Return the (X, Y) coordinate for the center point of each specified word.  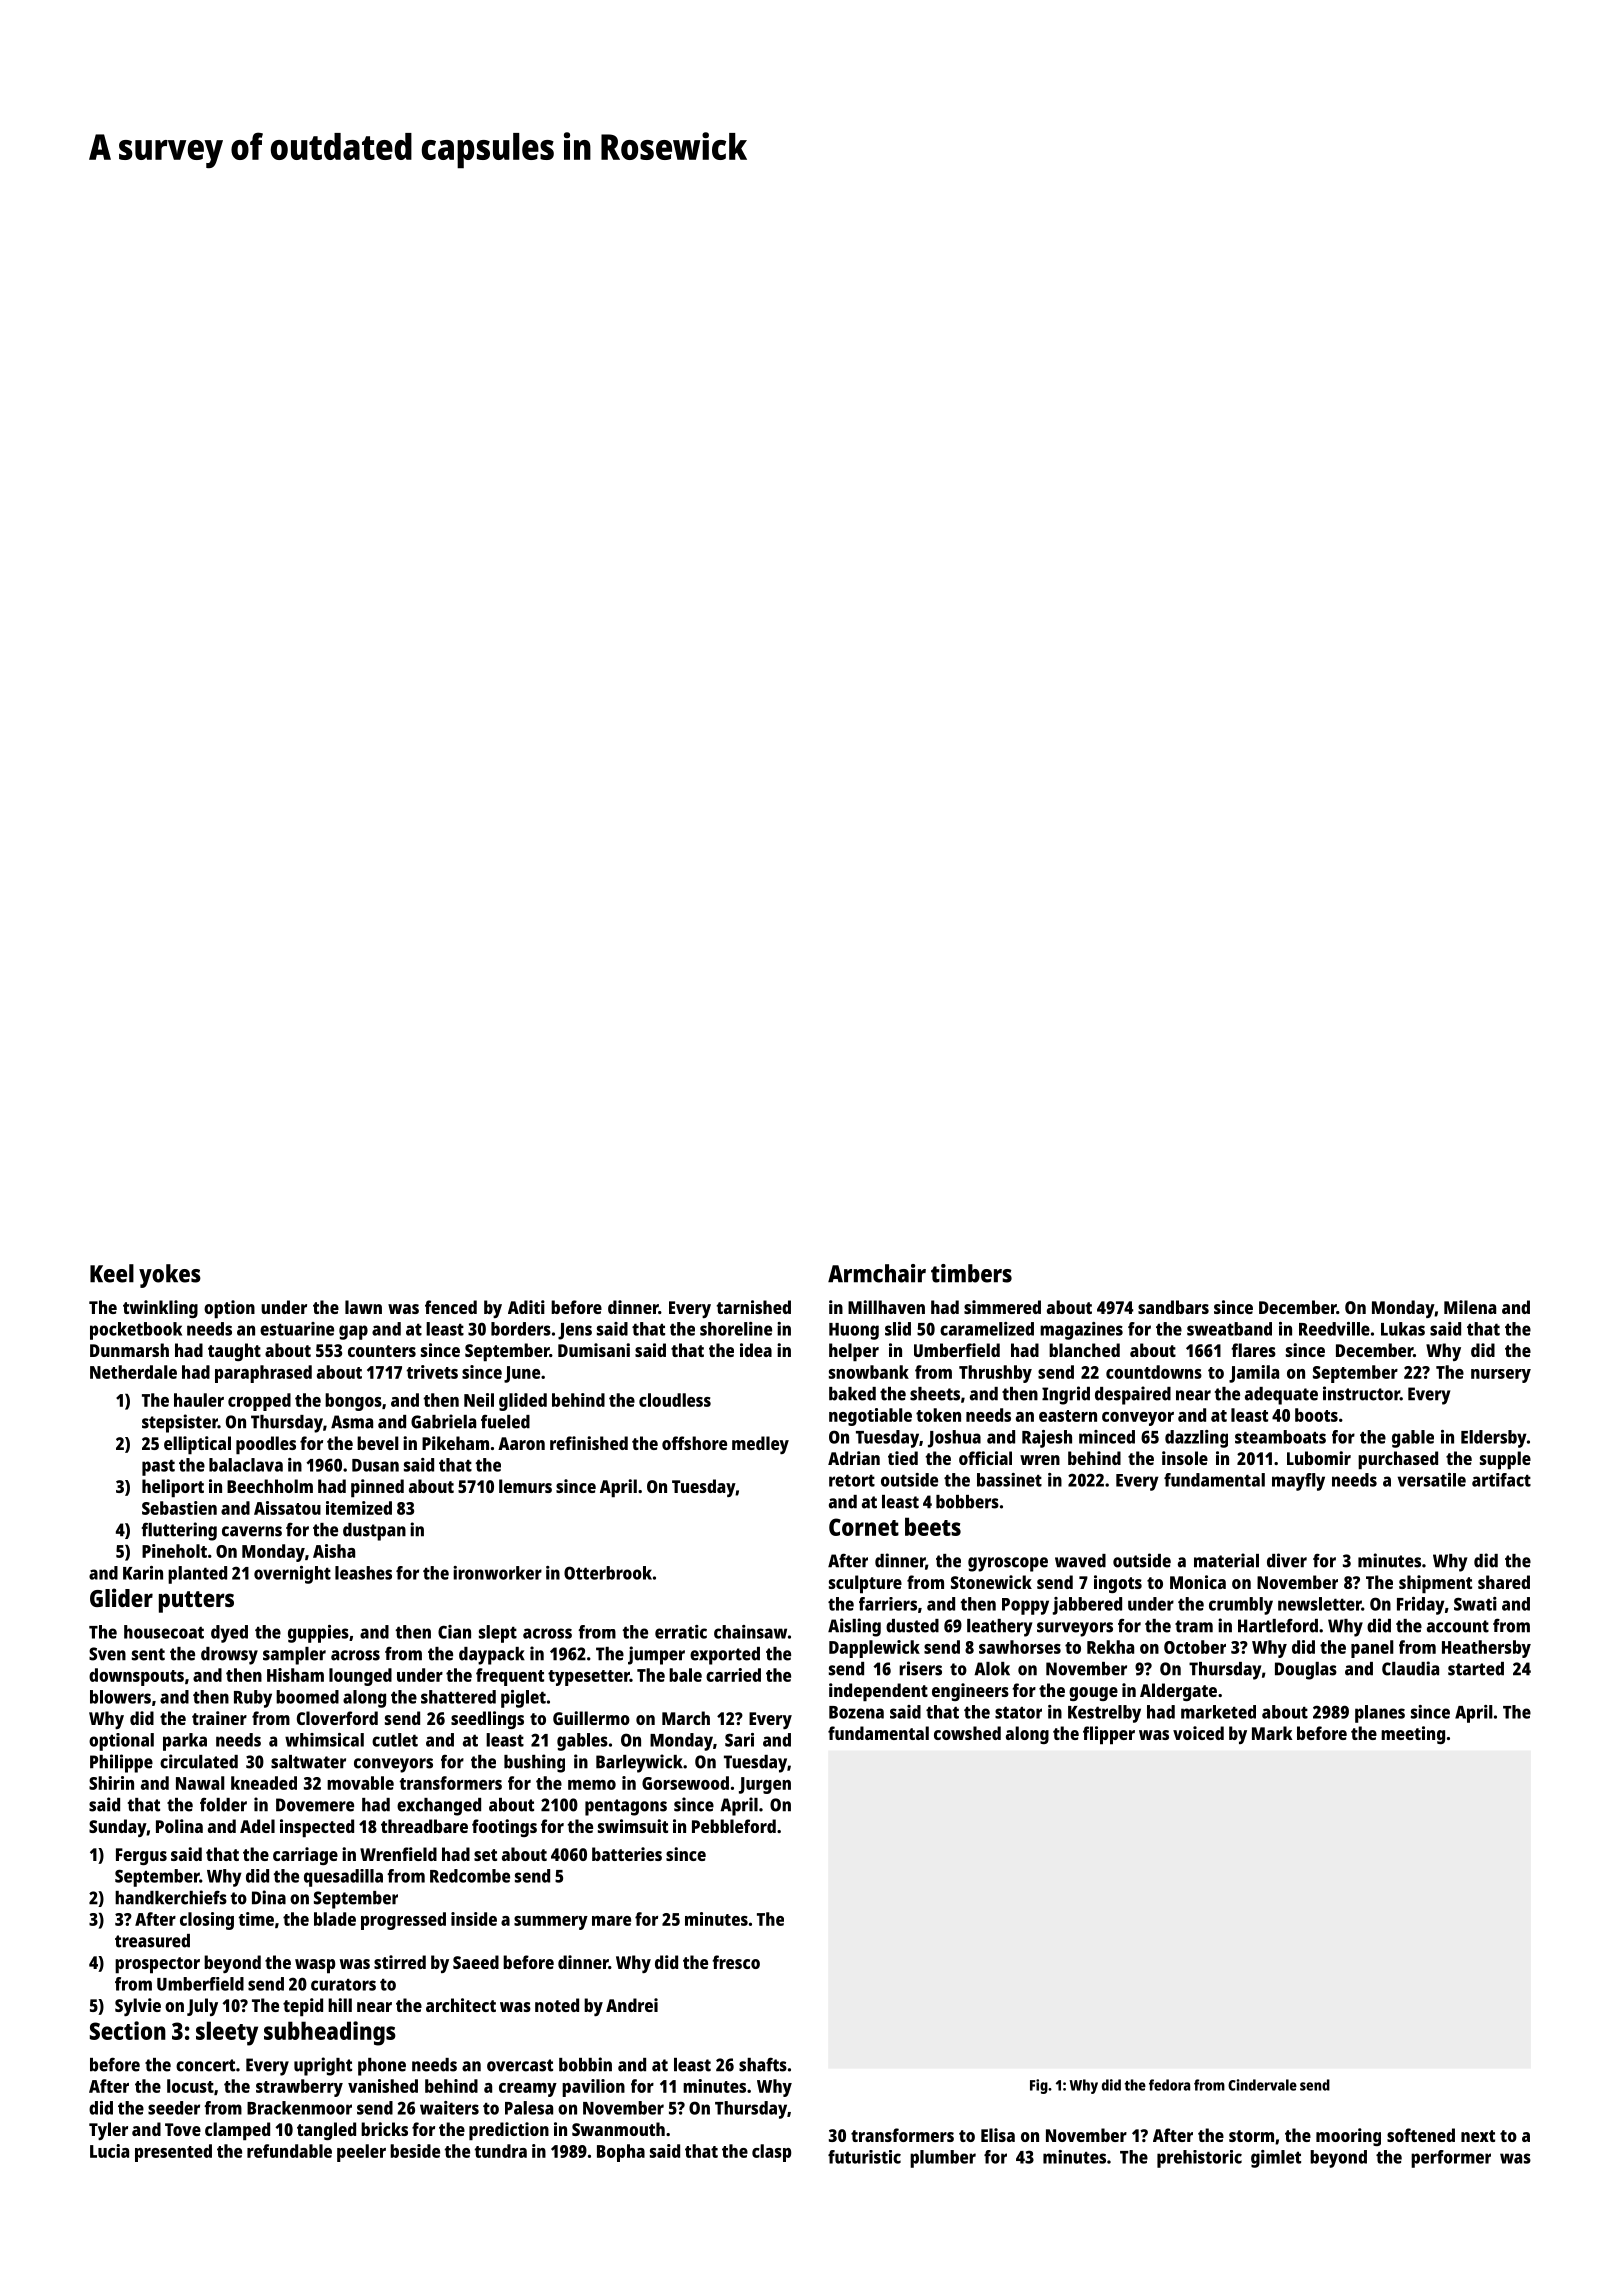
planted (197, 1575)
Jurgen (765, 1785)
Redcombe (470, 1876)
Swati (1475, 1604)
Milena (1470, 1307)
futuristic (864, 2157)
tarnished (753, 1307)
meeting (1413, 1735)
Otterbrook (608, 1573)
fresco (736, 1962)
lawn (363, 1307)
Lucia (109, 2151)
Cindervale (1262, 2085)
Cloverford (337, 1718)
